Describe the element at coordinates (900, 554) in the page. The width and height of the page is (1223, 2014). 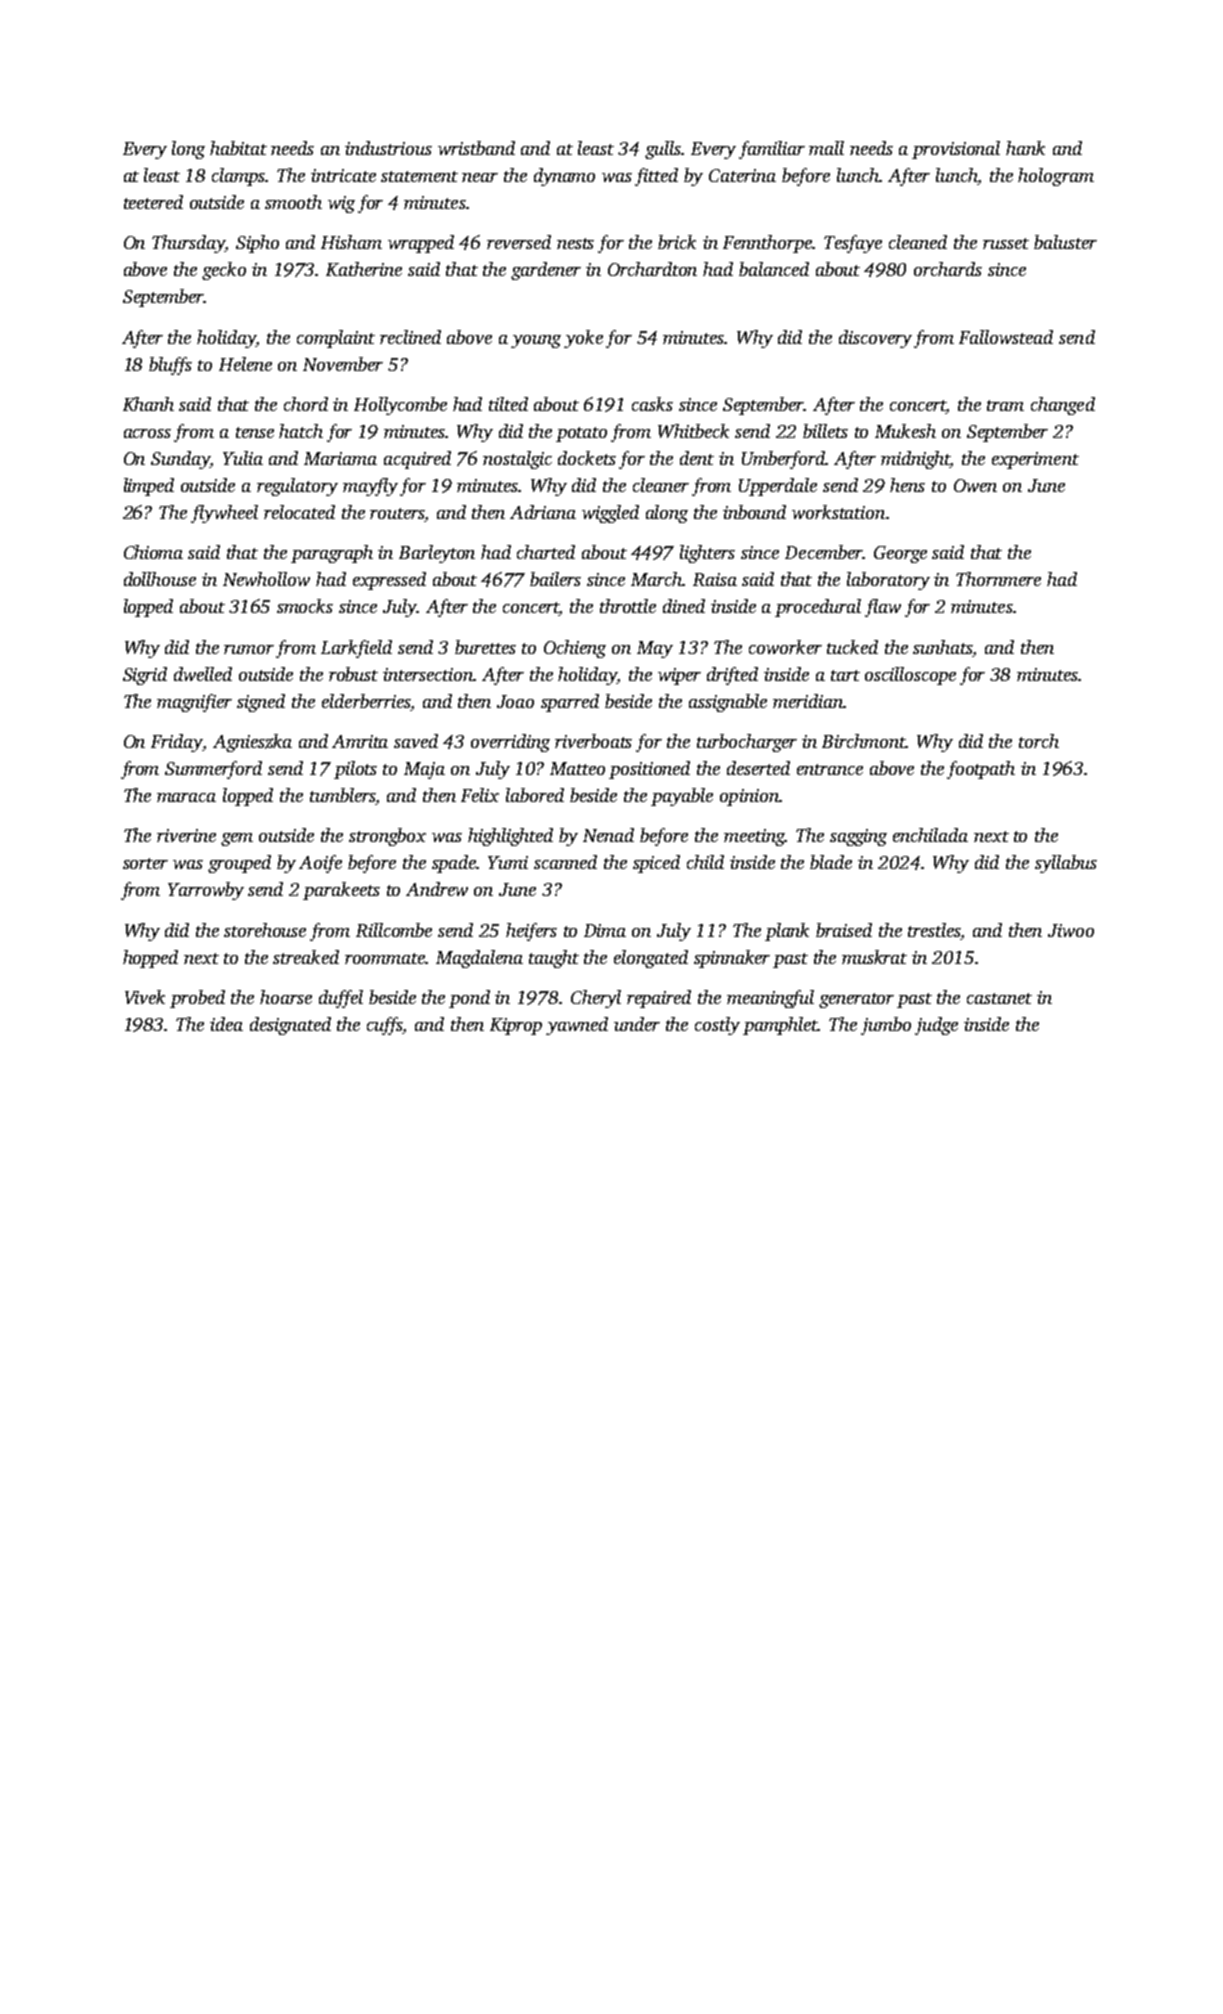
I see `George` at that location.
